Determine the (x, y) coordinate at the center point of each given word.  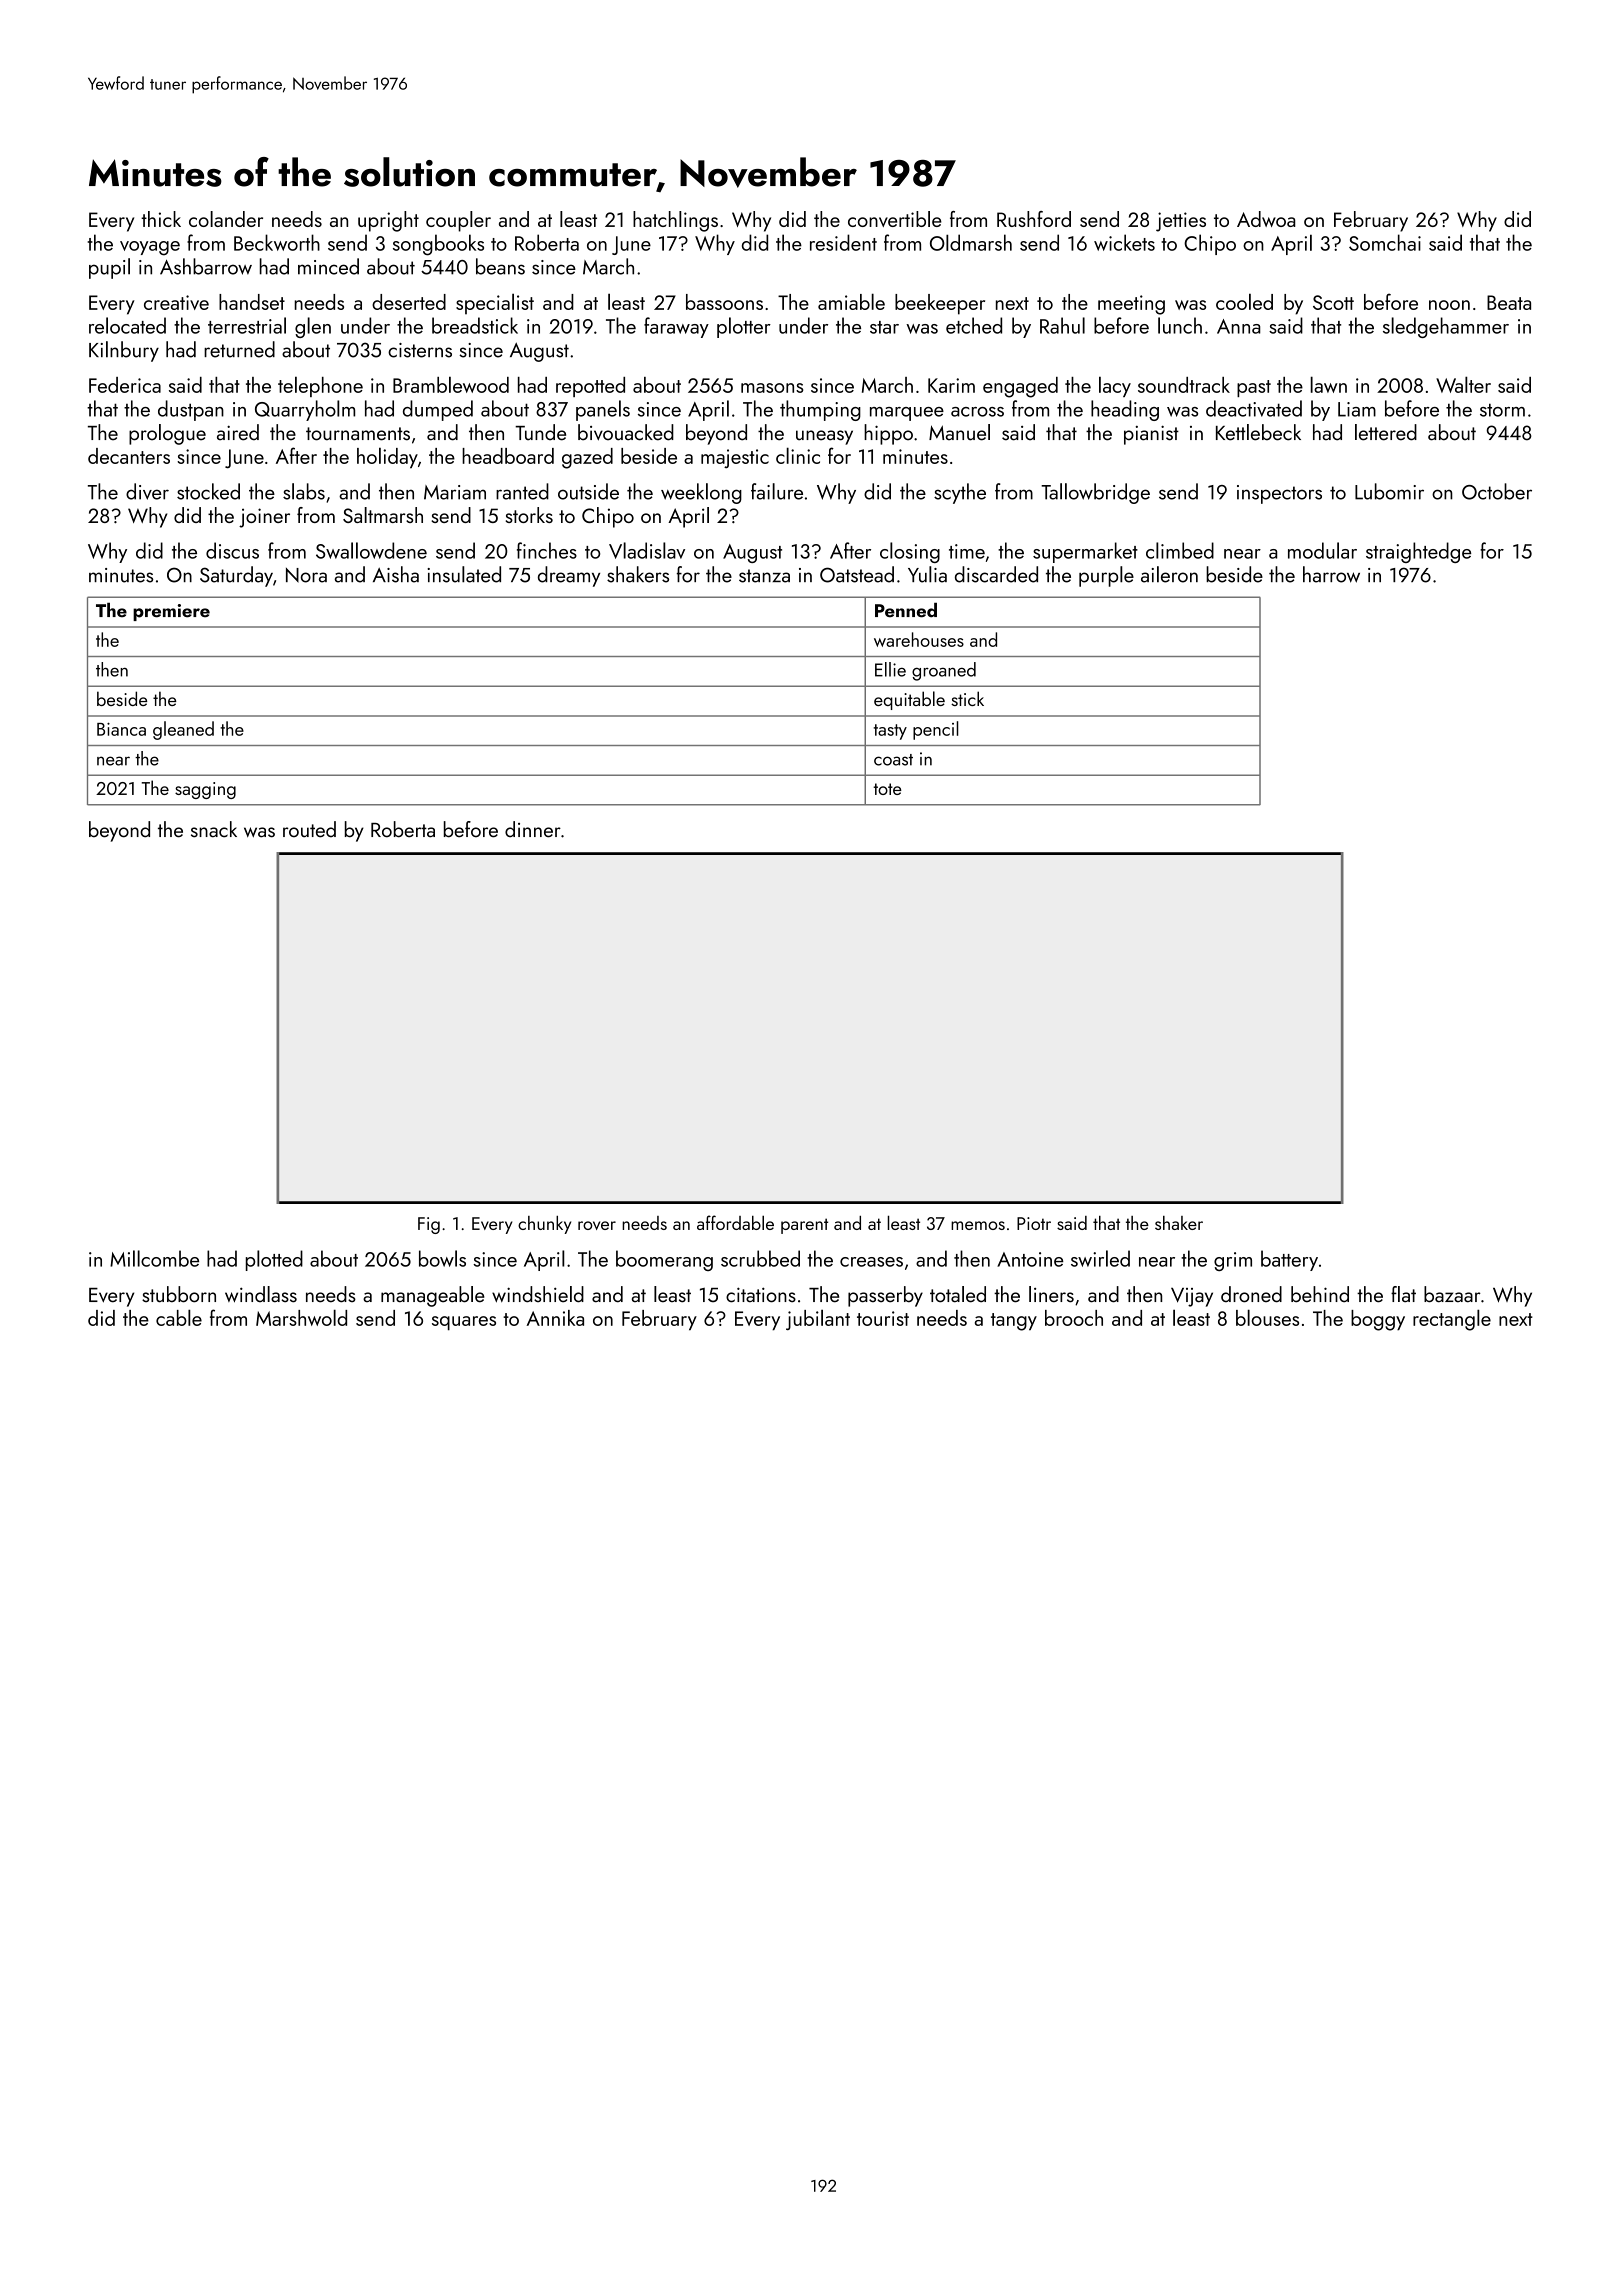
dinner (533, 829)
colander (226, 219)
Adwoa (1266, 219)
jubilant (818, 1319)
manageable (433, 1296)
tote (887, 789)
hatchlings (675, 221)
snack (214, 829)
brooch (1074, 1318)
